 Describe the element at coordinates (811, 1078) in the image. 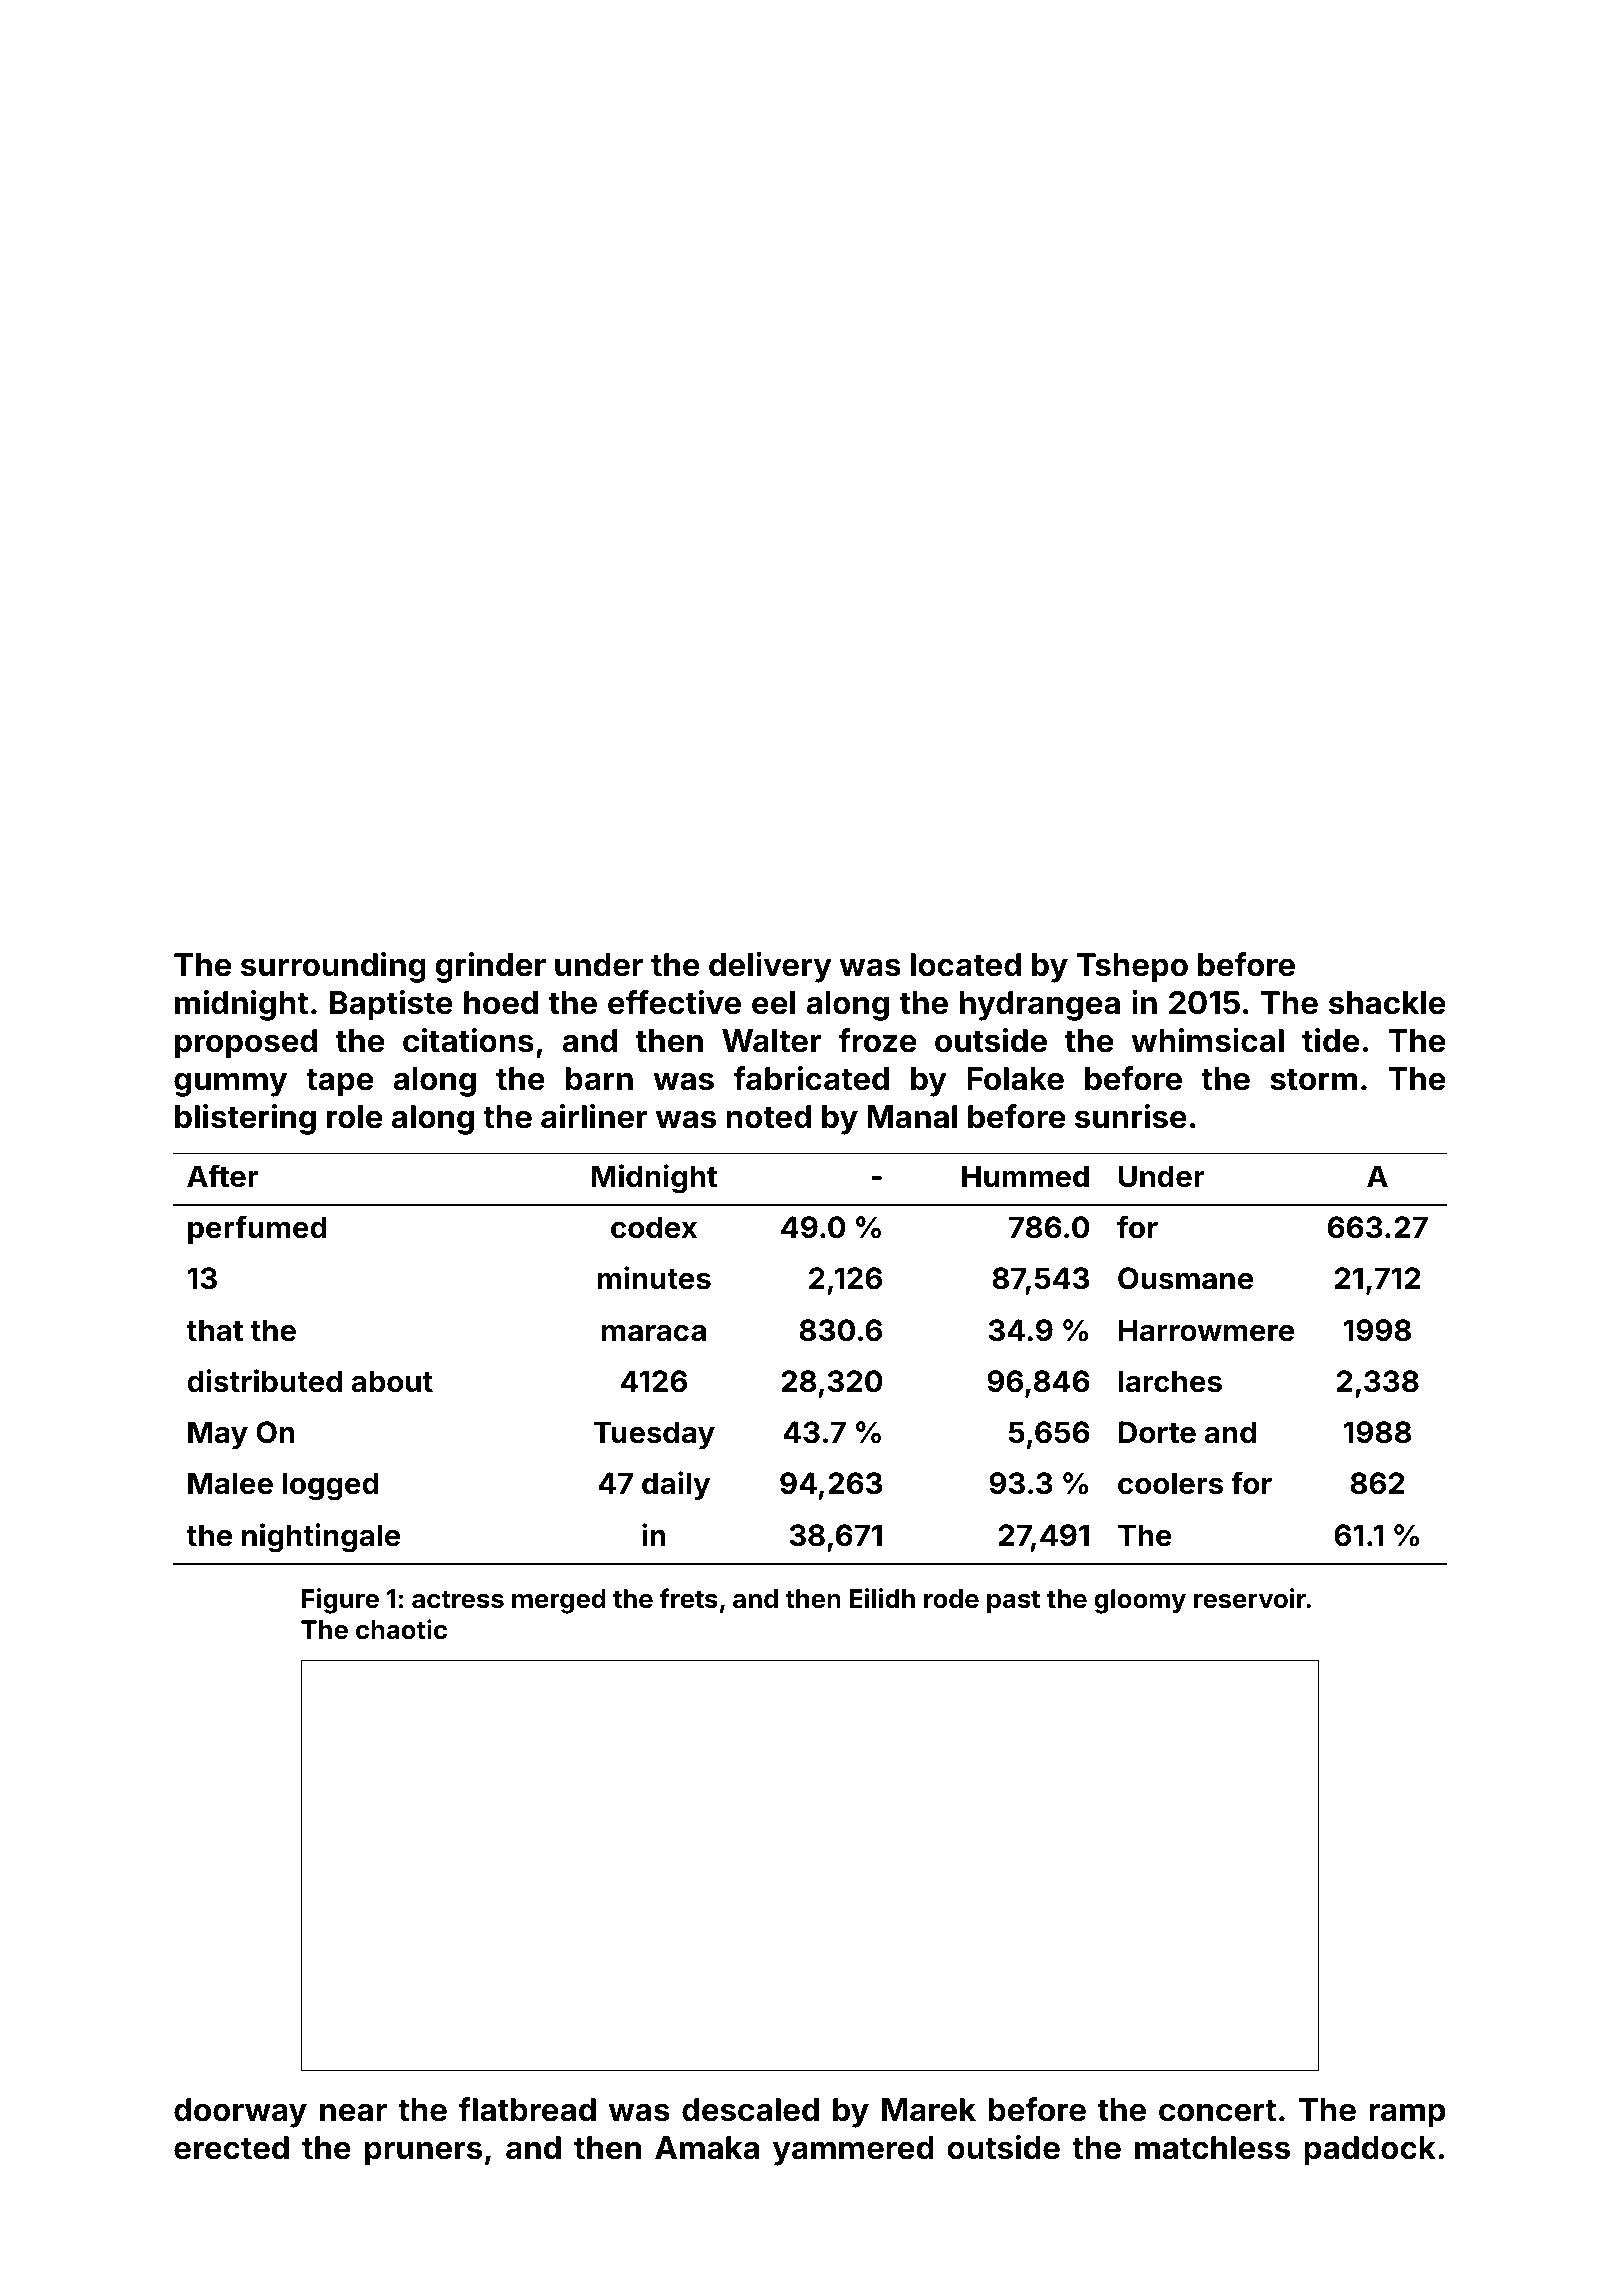

I see `fabricated` at that location.
